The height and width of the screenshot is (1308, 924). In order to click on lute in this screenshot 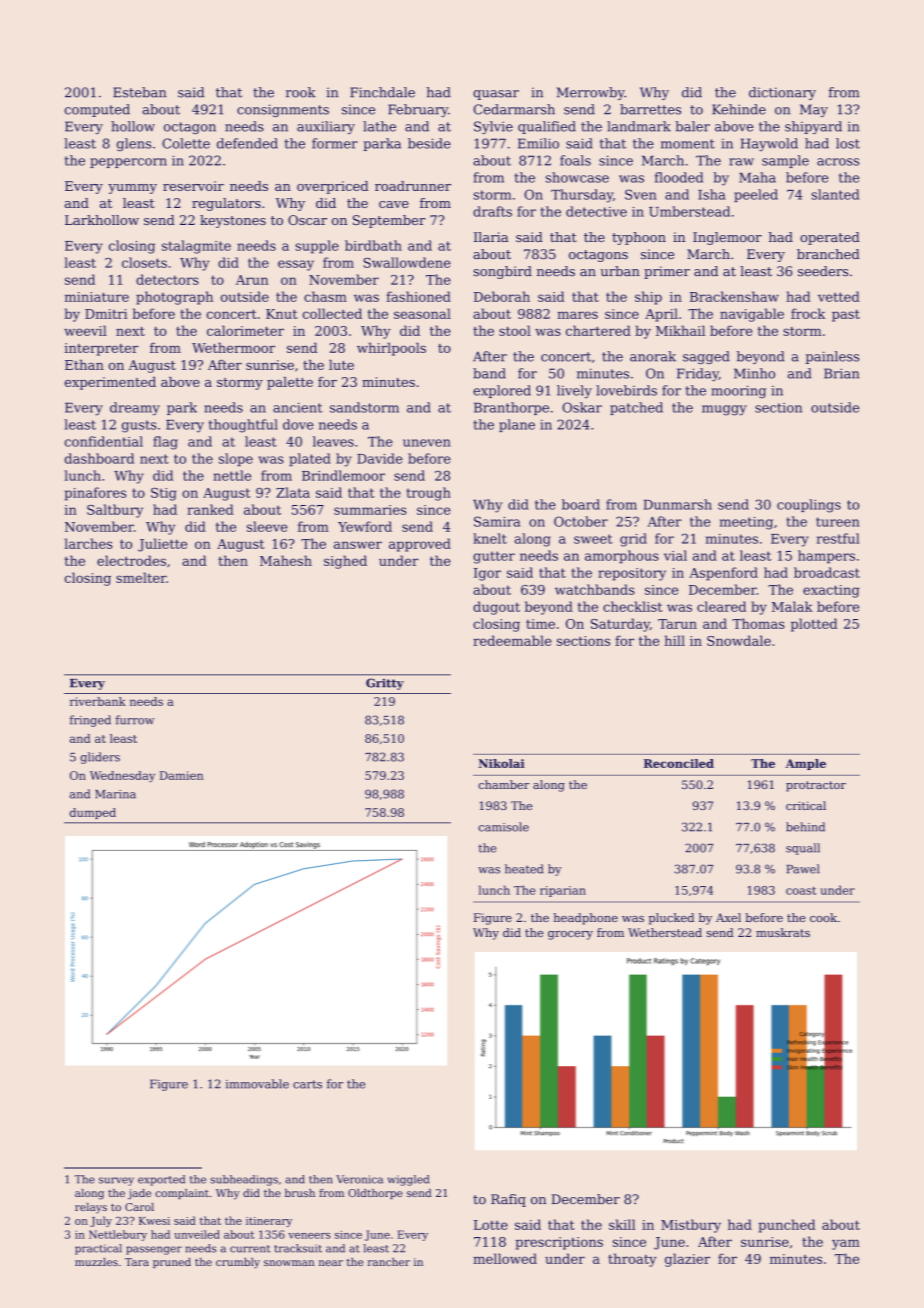, I will do `click(341, 365)`.
